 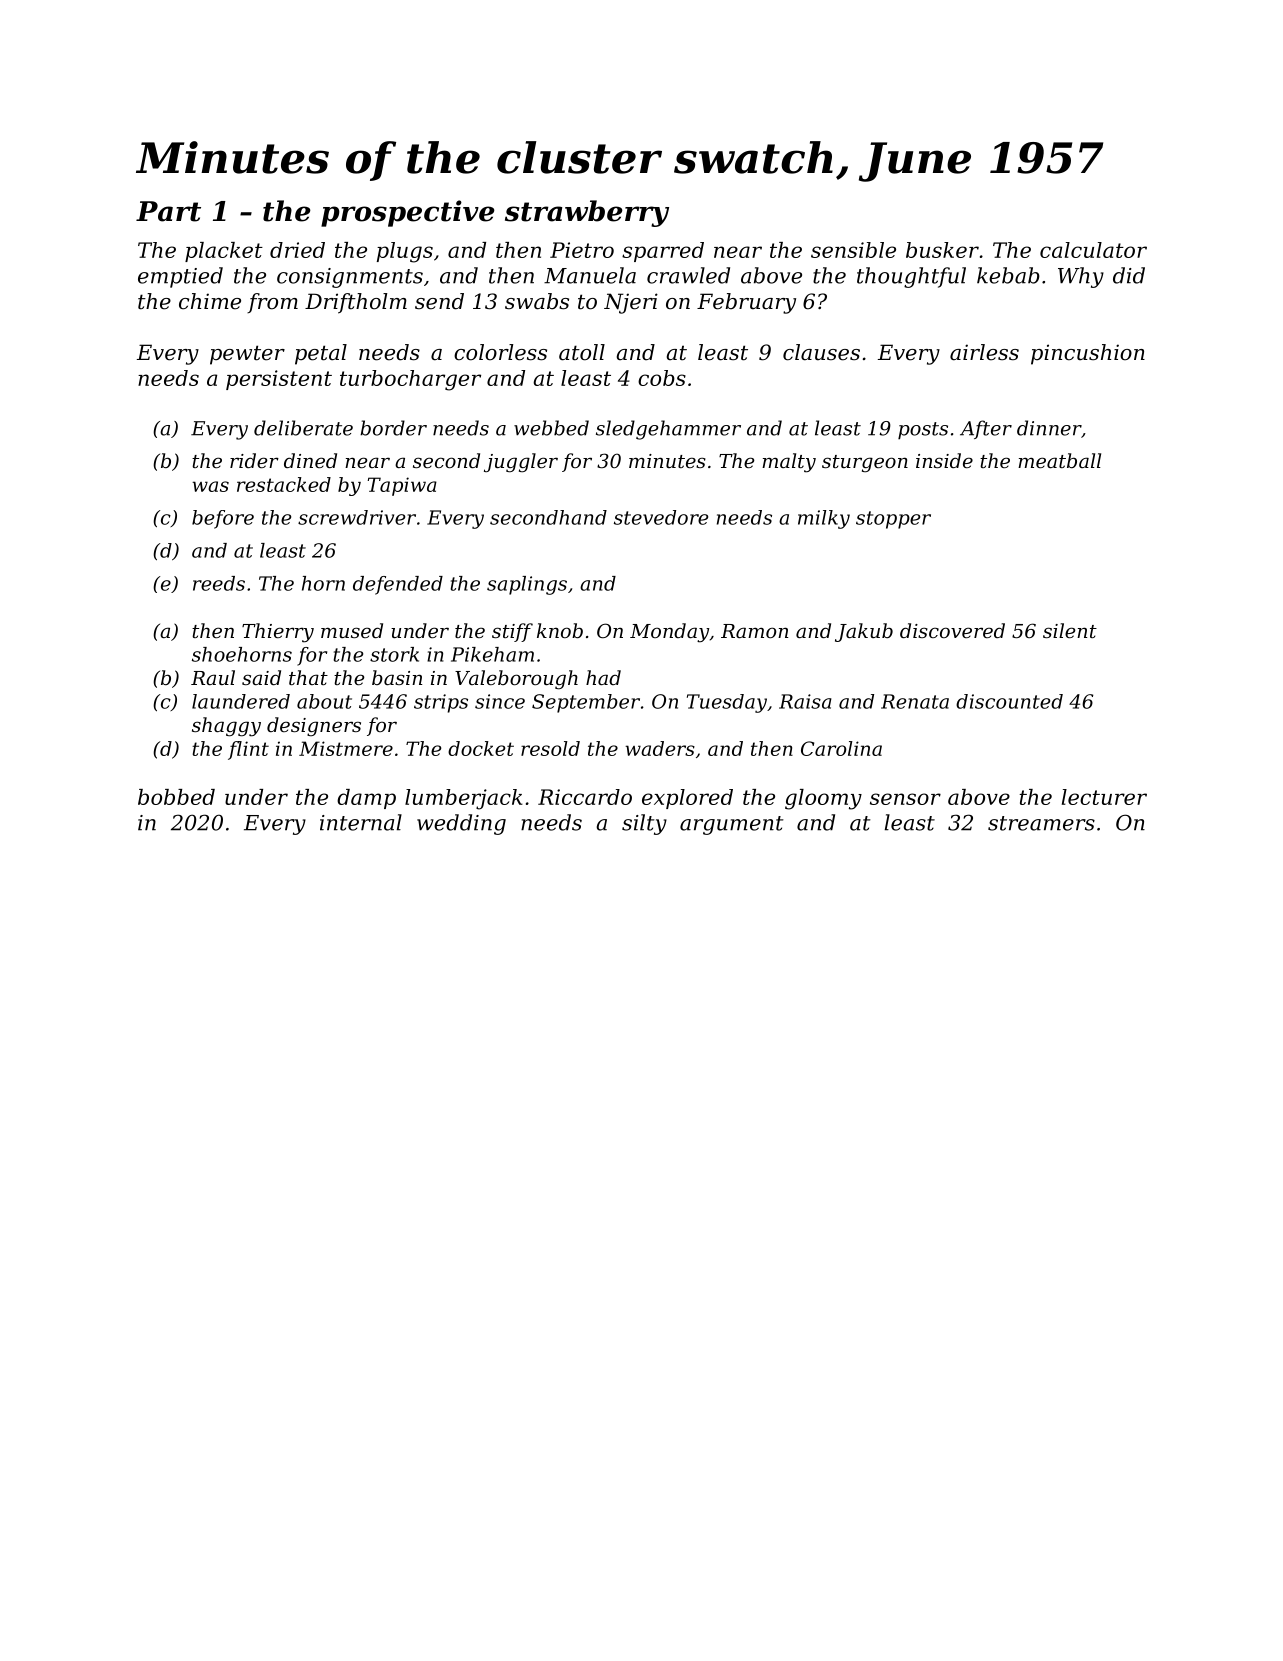 What do you see at coordinates (210, 486) in the screenshot?
I see `was` at bounding box center [210, 486].
